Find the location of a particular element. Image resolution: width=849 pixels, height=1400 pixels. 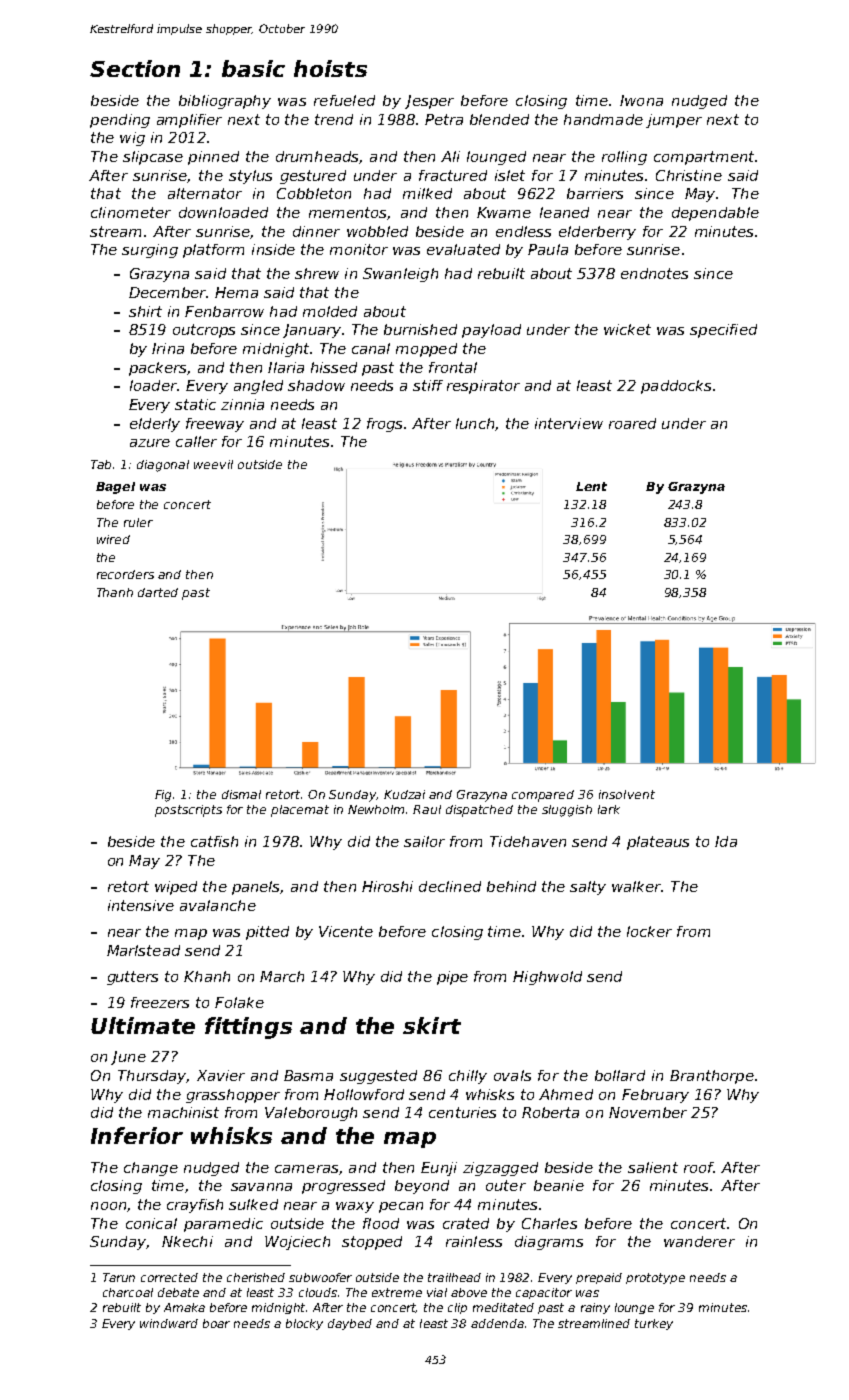

frogs is located at coordinates (384, 425).
